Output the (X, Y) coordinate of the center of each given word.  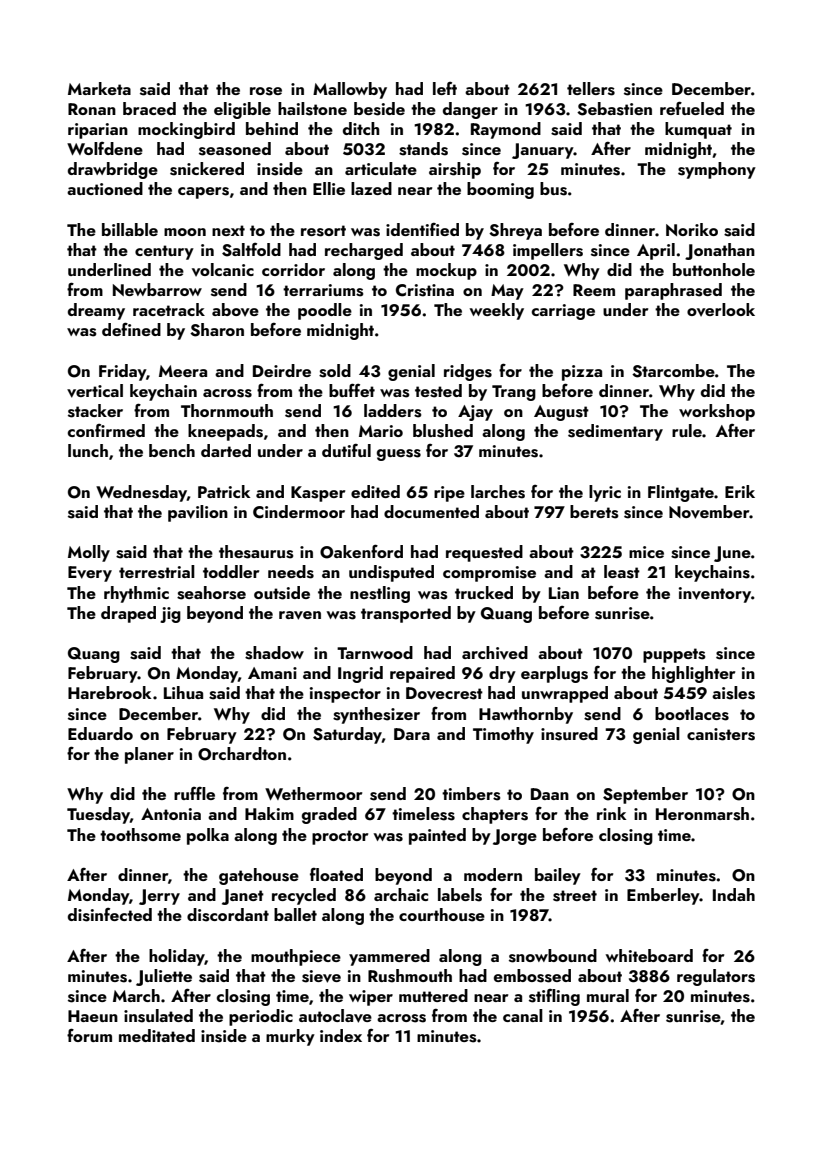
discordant (228, 915)
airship (455, 170)
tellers (591, 89)
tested (438, 391)
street (575, 896)
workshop (717, 412)
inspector (345, 695)
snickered (207, 169)
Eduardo (100, 733)
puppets (674, 655)
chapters (495, 815)
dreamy (96, 311)
